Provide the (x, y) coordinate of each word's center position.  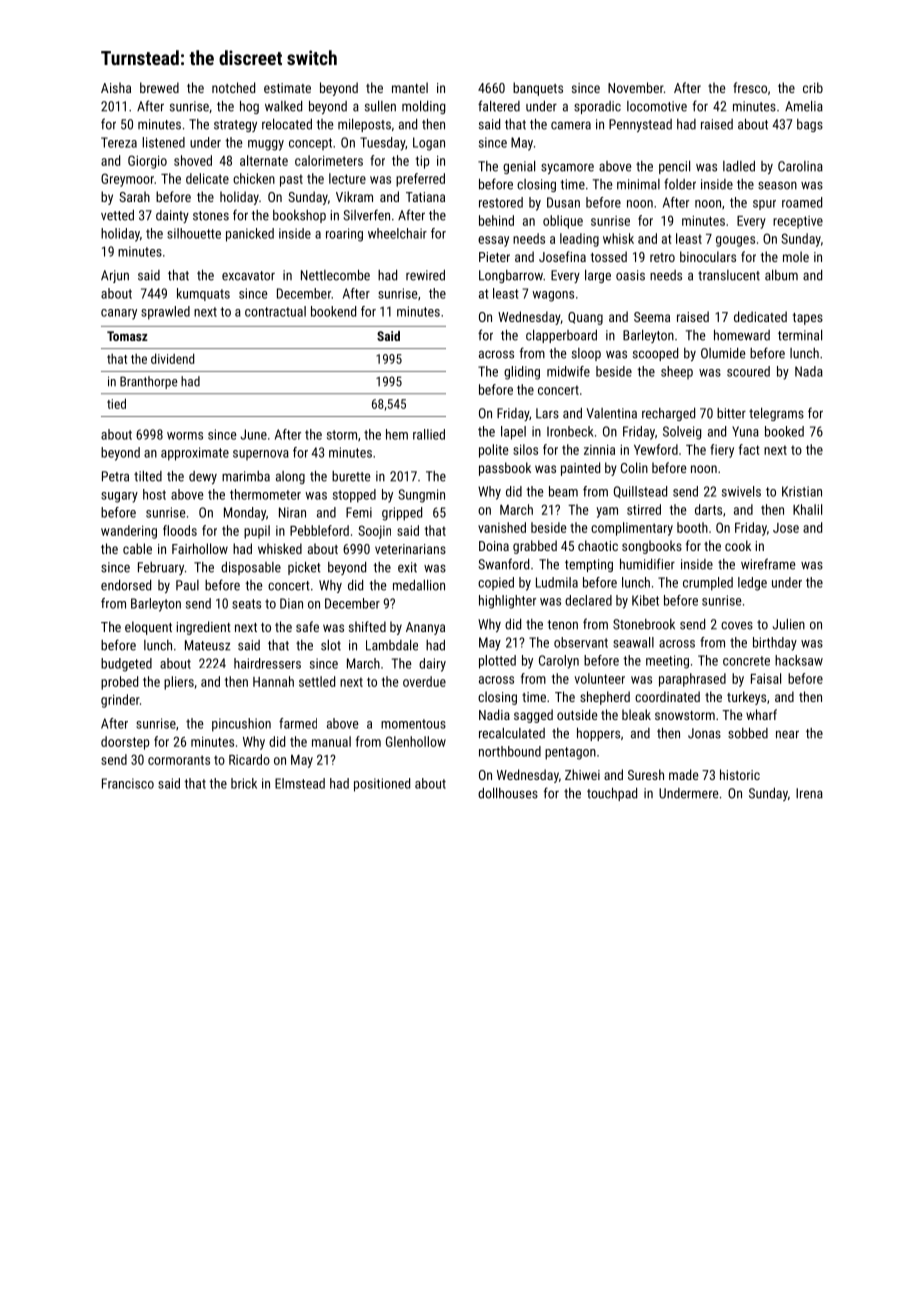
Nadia (494, 714)
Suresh (646, 774)
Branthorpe (148, 382)
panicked (250, 235)
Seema (652, 317)
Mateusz (208, 645)
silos (525, 449)
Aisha (116, 87)
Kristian (802, 491)
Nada (809, 371)
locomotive (657, 106)
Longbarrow (511, 276)
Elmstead (300, 783)
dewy (203, 477)
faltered (499, 106)
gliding (522, 373)
